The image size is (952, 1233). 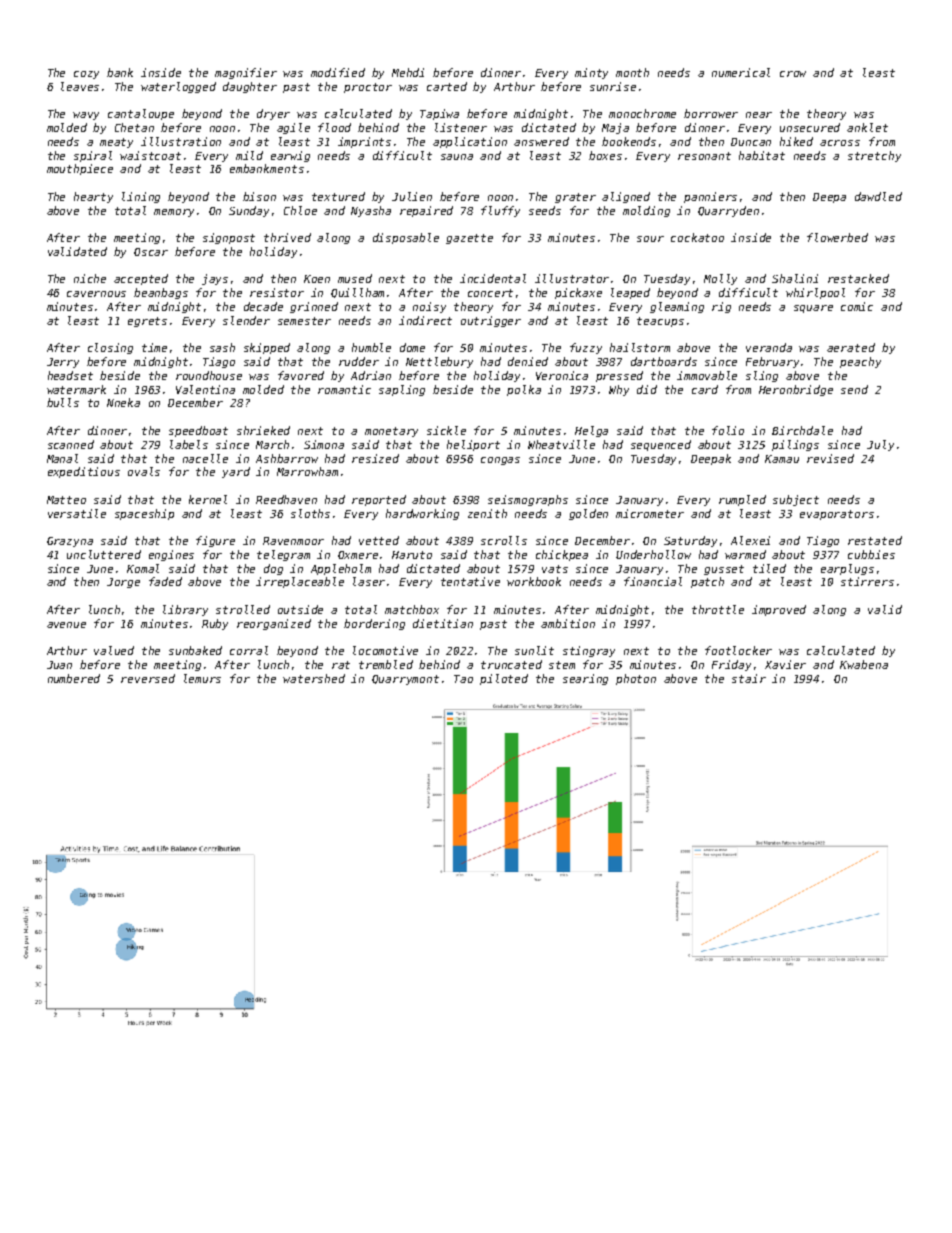 I want to click on reversed, so click(x=148, y=678).
